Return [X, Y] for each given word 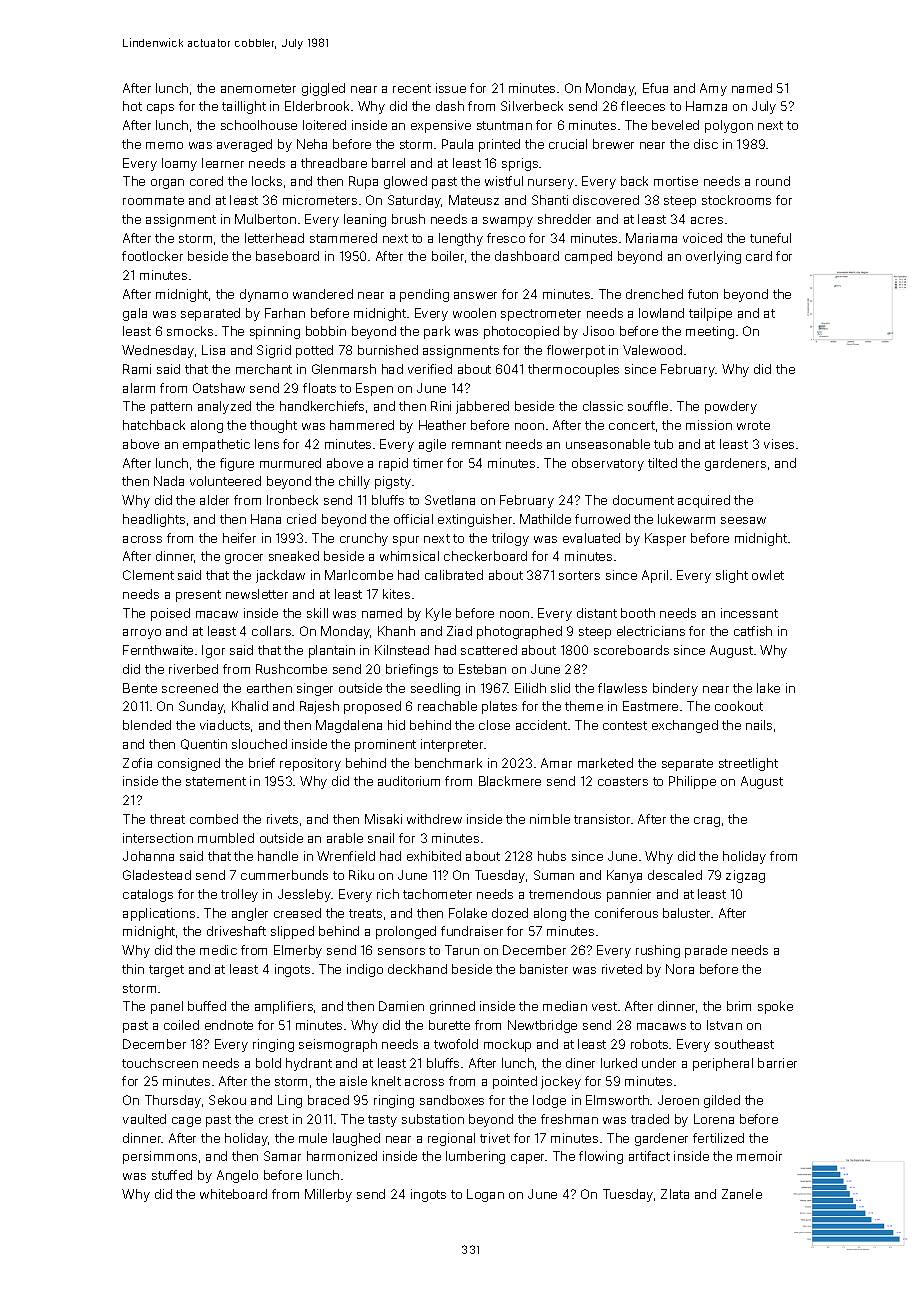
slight [732, 576]
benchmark [448, 763]
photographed [519, 632]
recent [412, 88]
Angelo [237, 1176]
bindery [675, 689]
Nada [169, 481]
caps [160, 109]
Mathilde [545, 519]
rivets [282, 819]
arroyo [142, 634]
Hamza [706, 106]
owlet [768, 575]
